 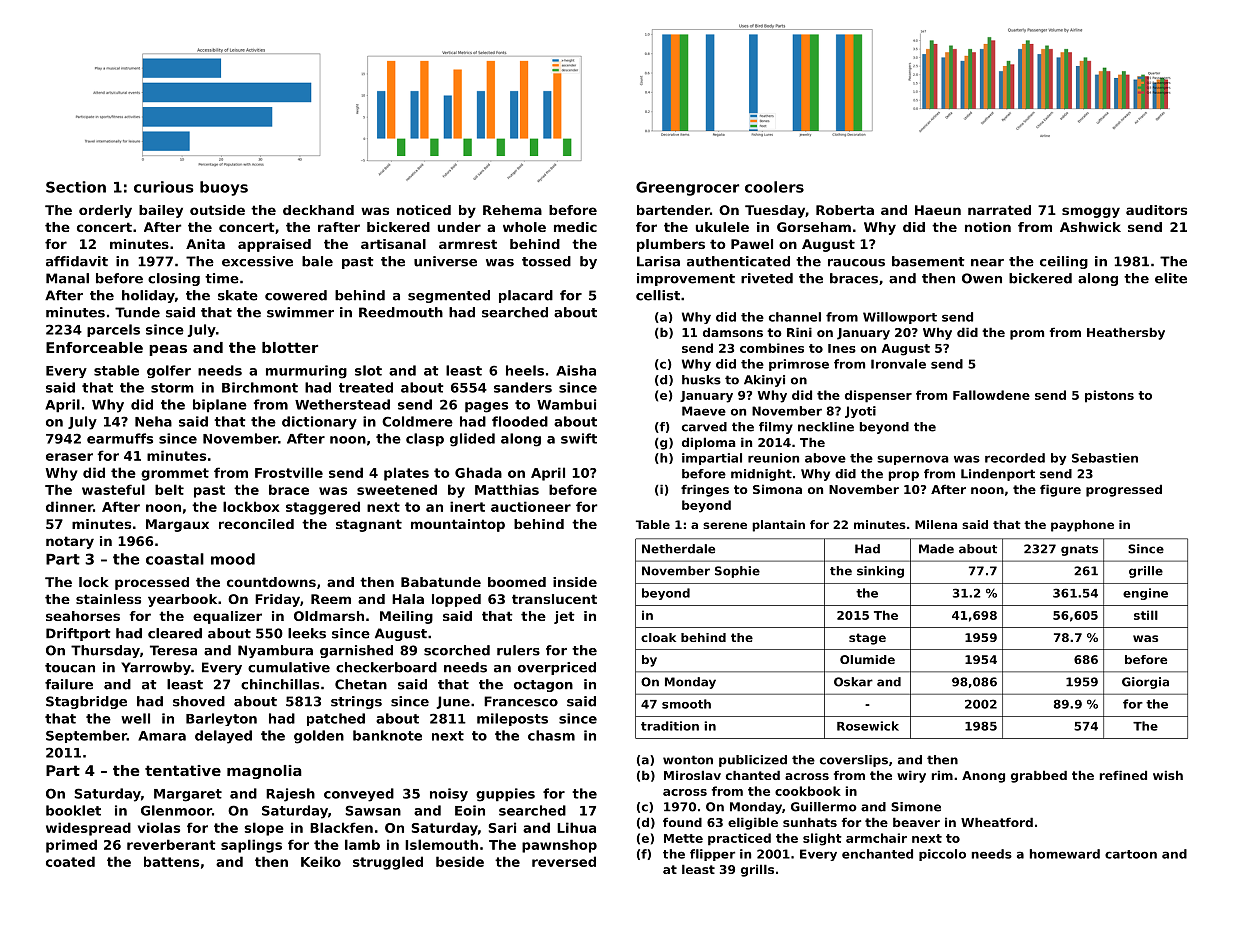 I want to click on Rajesh, so click(x=290, y=795).
